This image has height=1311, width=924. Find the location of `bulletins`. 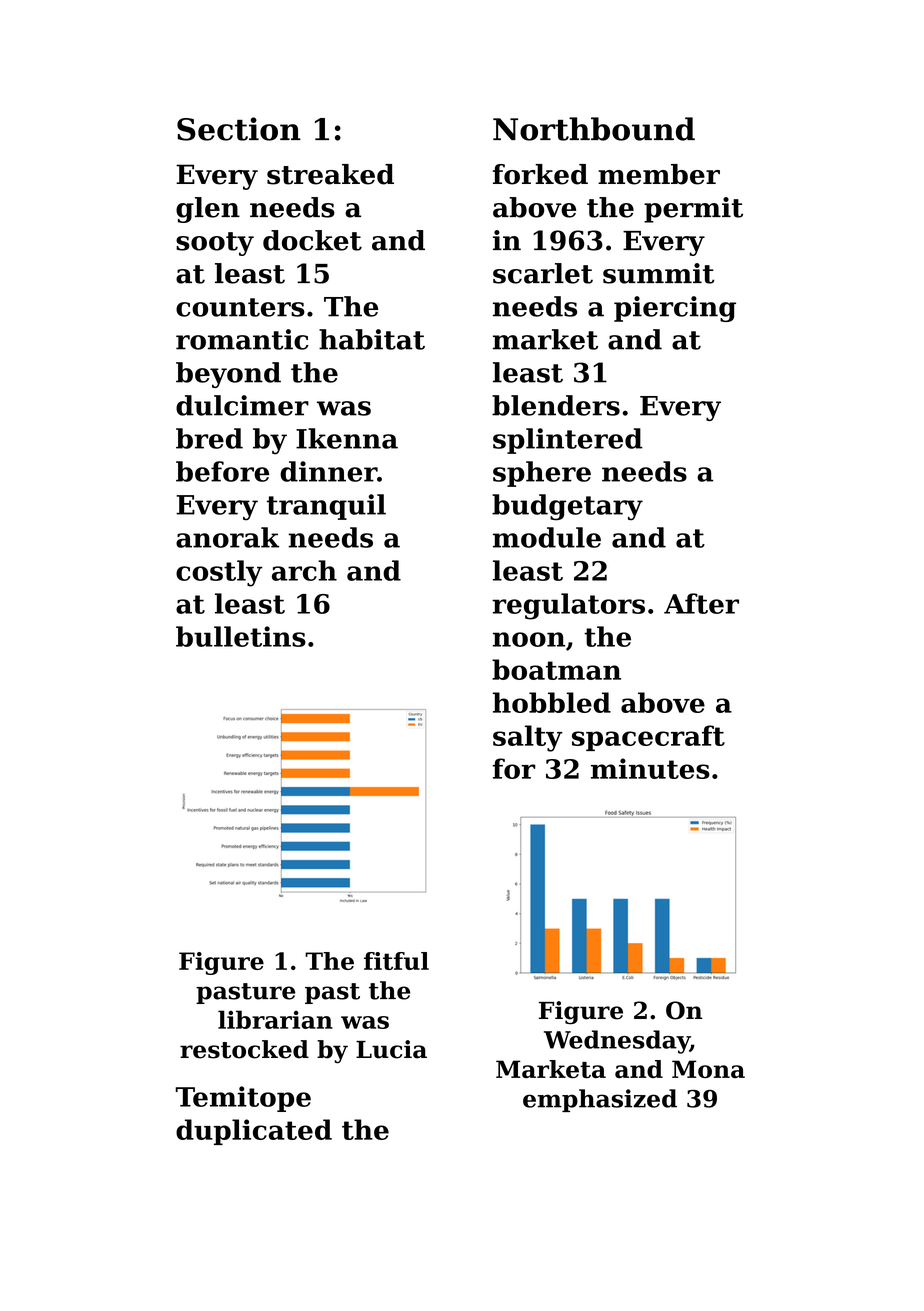

bulletins is located at coordinates (241, 636).
